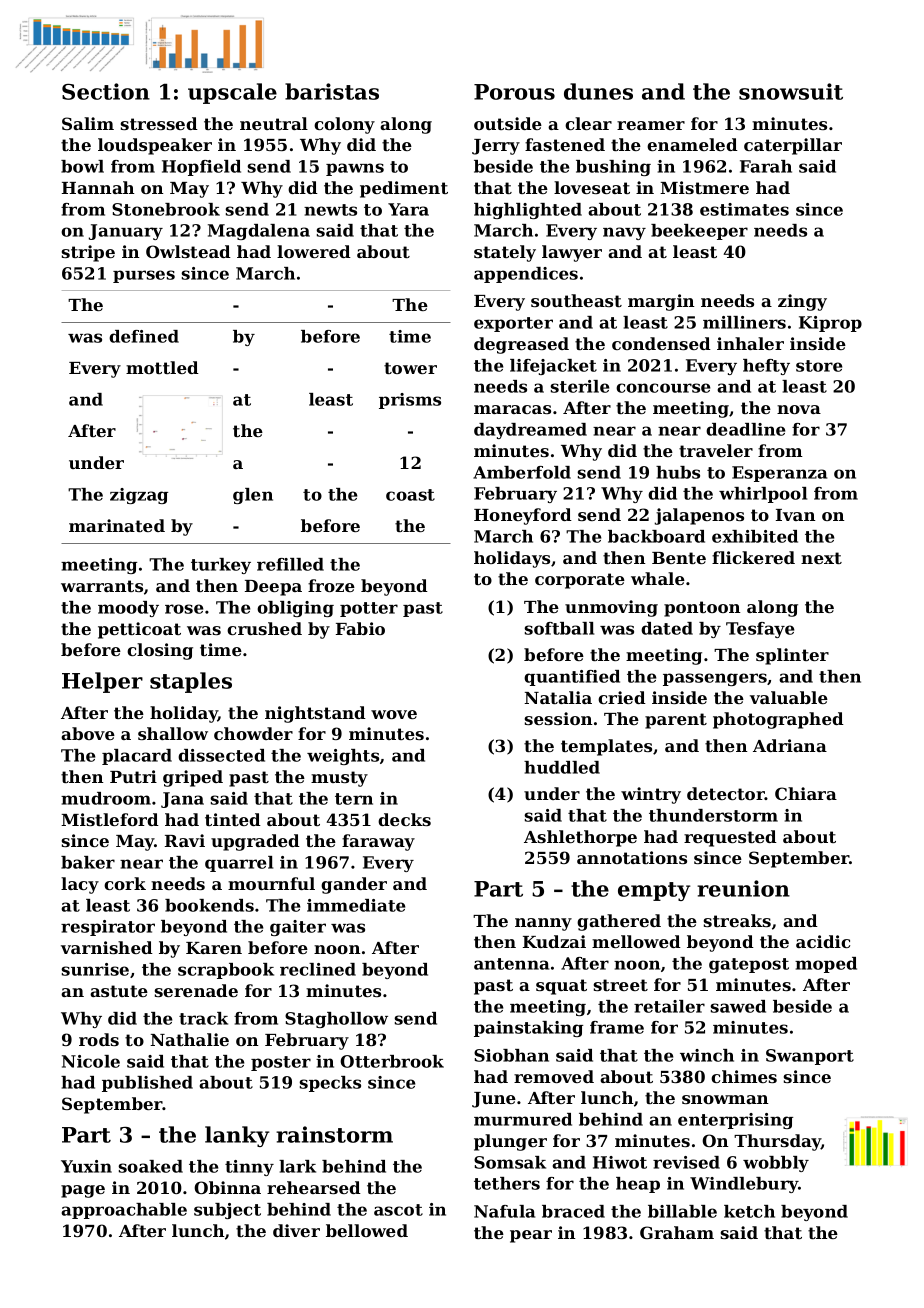 The height and width of the screenshot is (1308, 924). Describe the element at coordinates (677, 1232) in the screenshot. I see `Graham` at that location.
